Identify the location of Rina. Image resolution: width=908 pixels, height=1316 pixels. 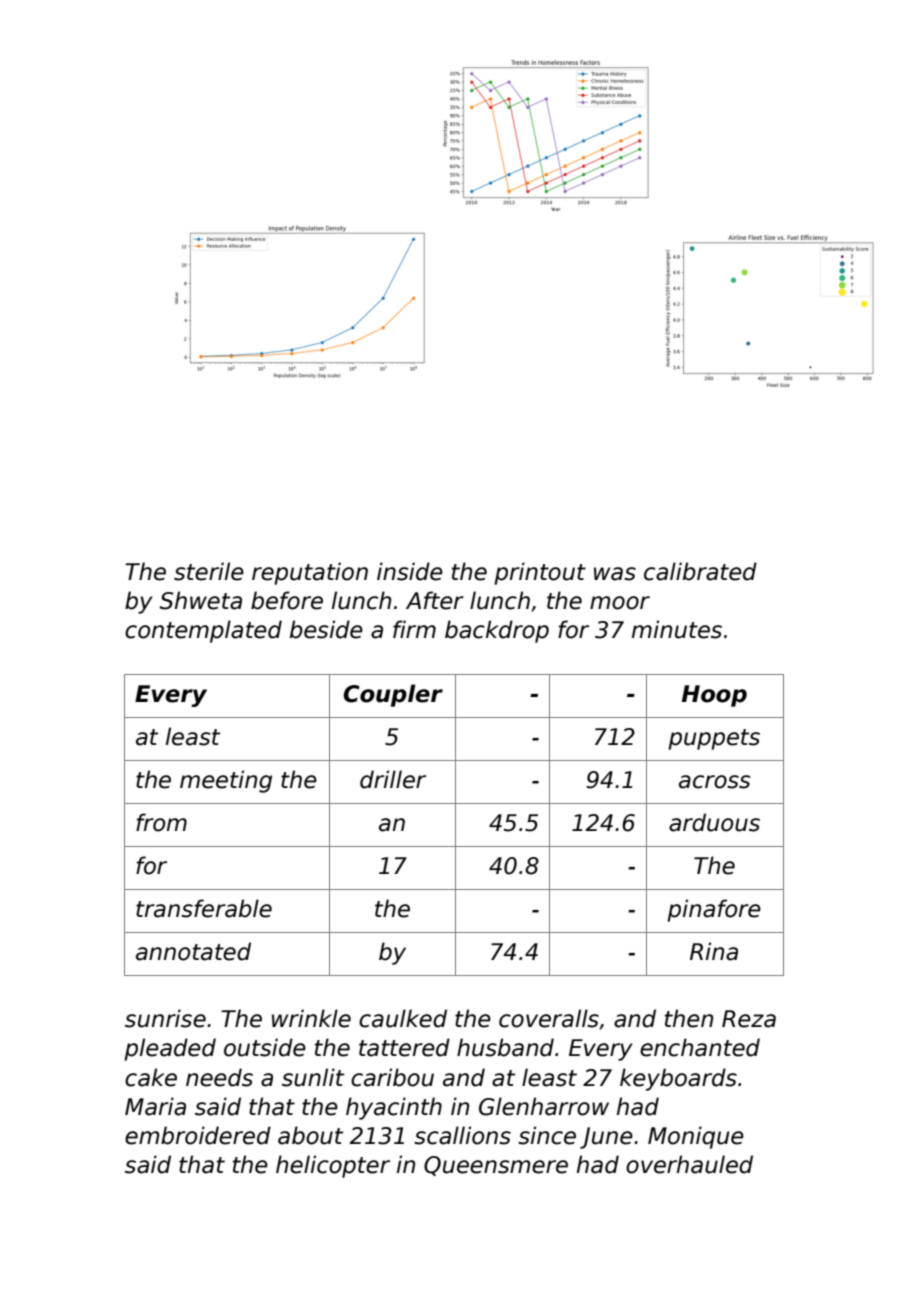
(714, 951).
